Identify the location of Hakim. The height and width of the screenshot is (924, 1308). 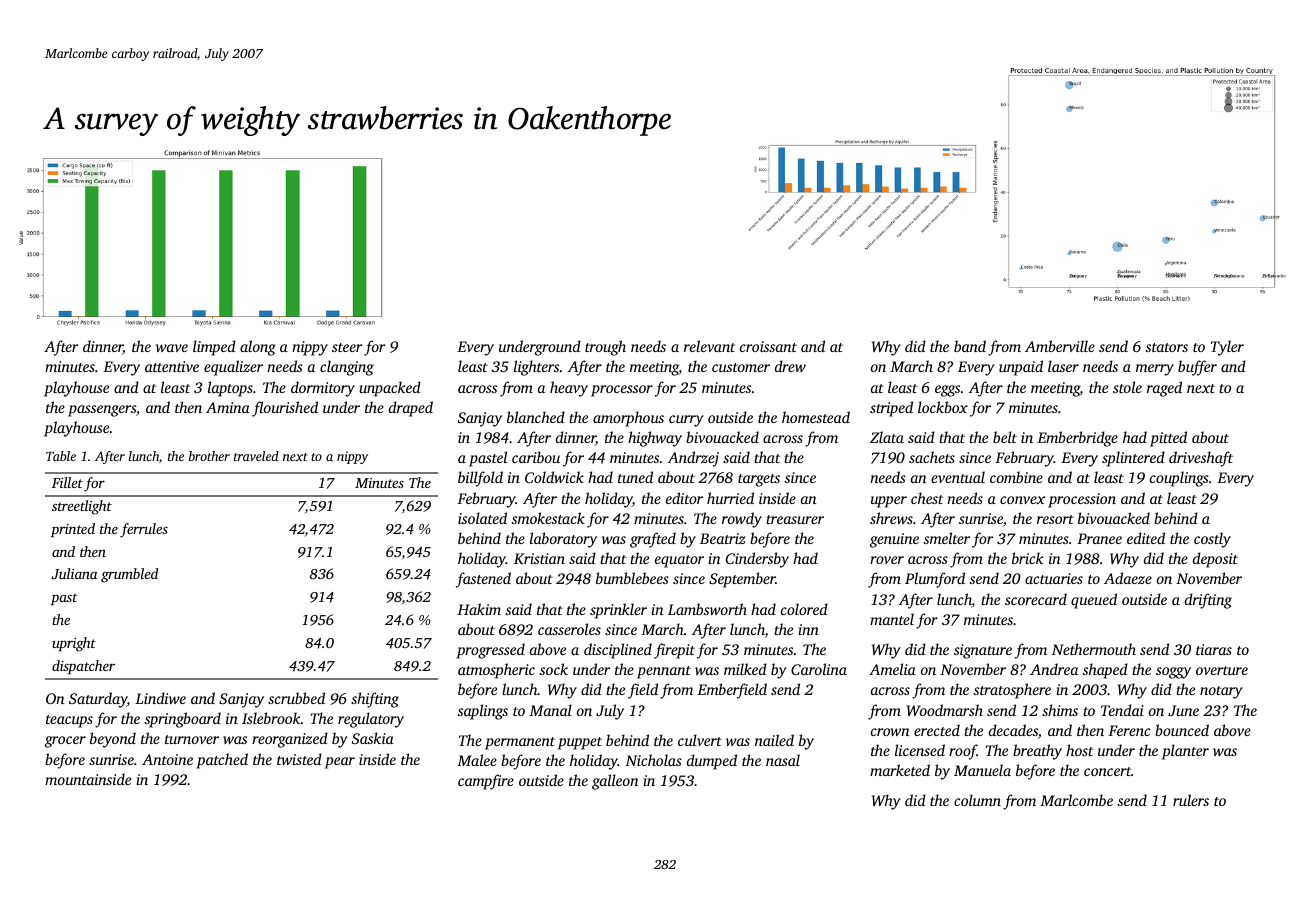
(479, 609).
